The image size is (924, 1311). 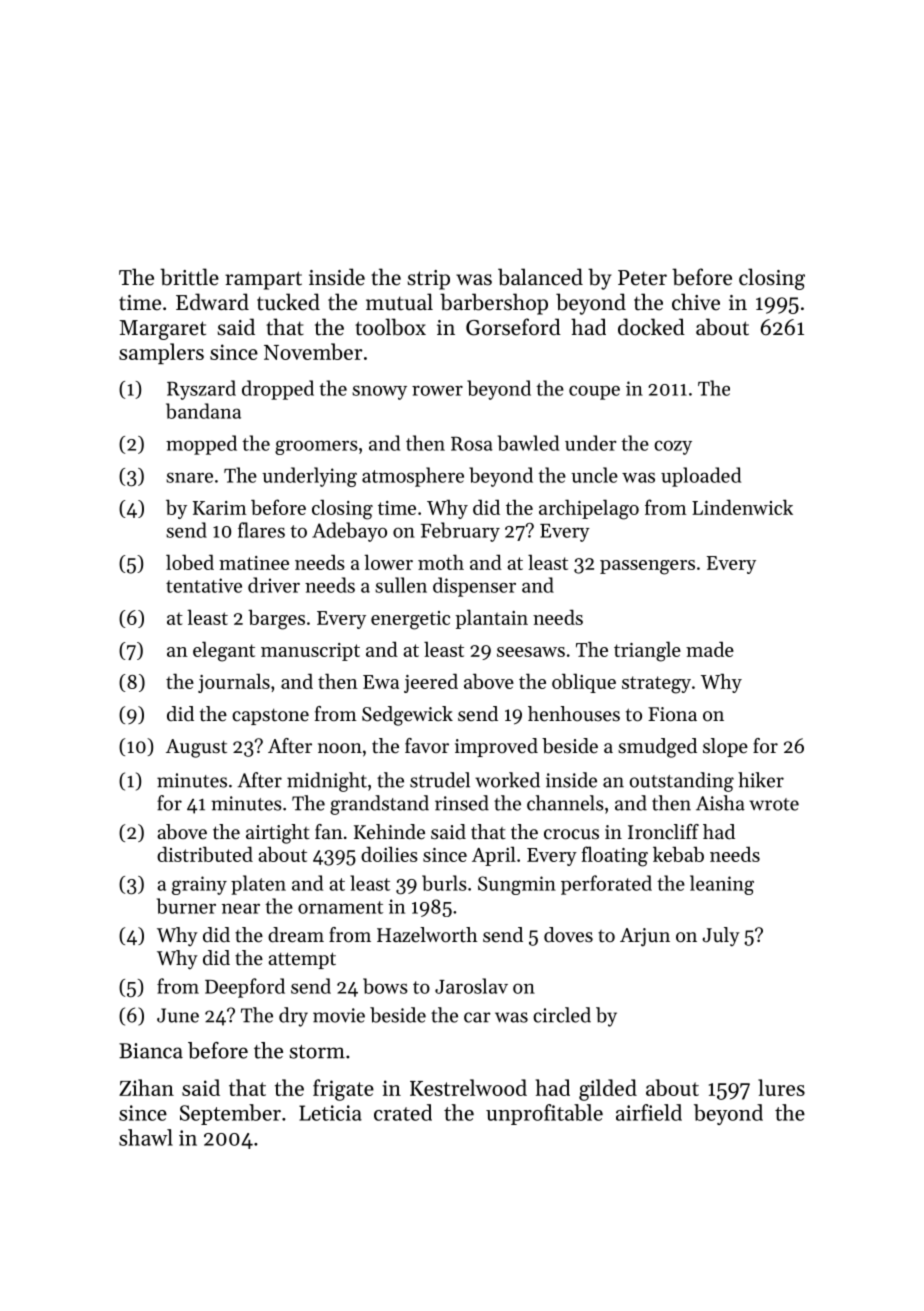 I want to click on circled, so click(x=562, y=1015).
